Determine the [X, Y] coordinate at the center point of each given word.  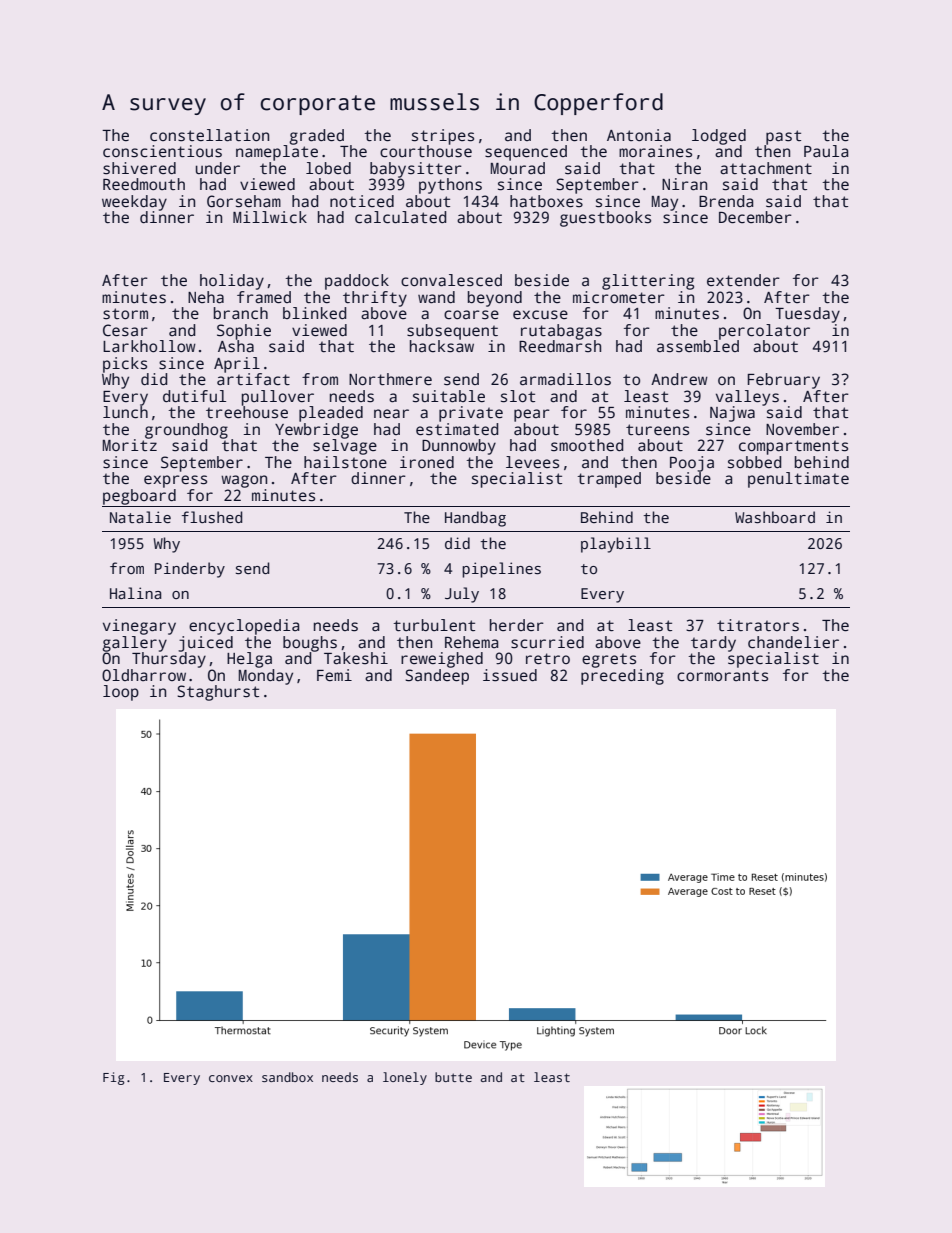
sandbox [287, 1077]
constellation [209, 135]
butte [453, 1077]
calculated [400, 217]
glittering [648, 282]
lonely [405, 1078]
